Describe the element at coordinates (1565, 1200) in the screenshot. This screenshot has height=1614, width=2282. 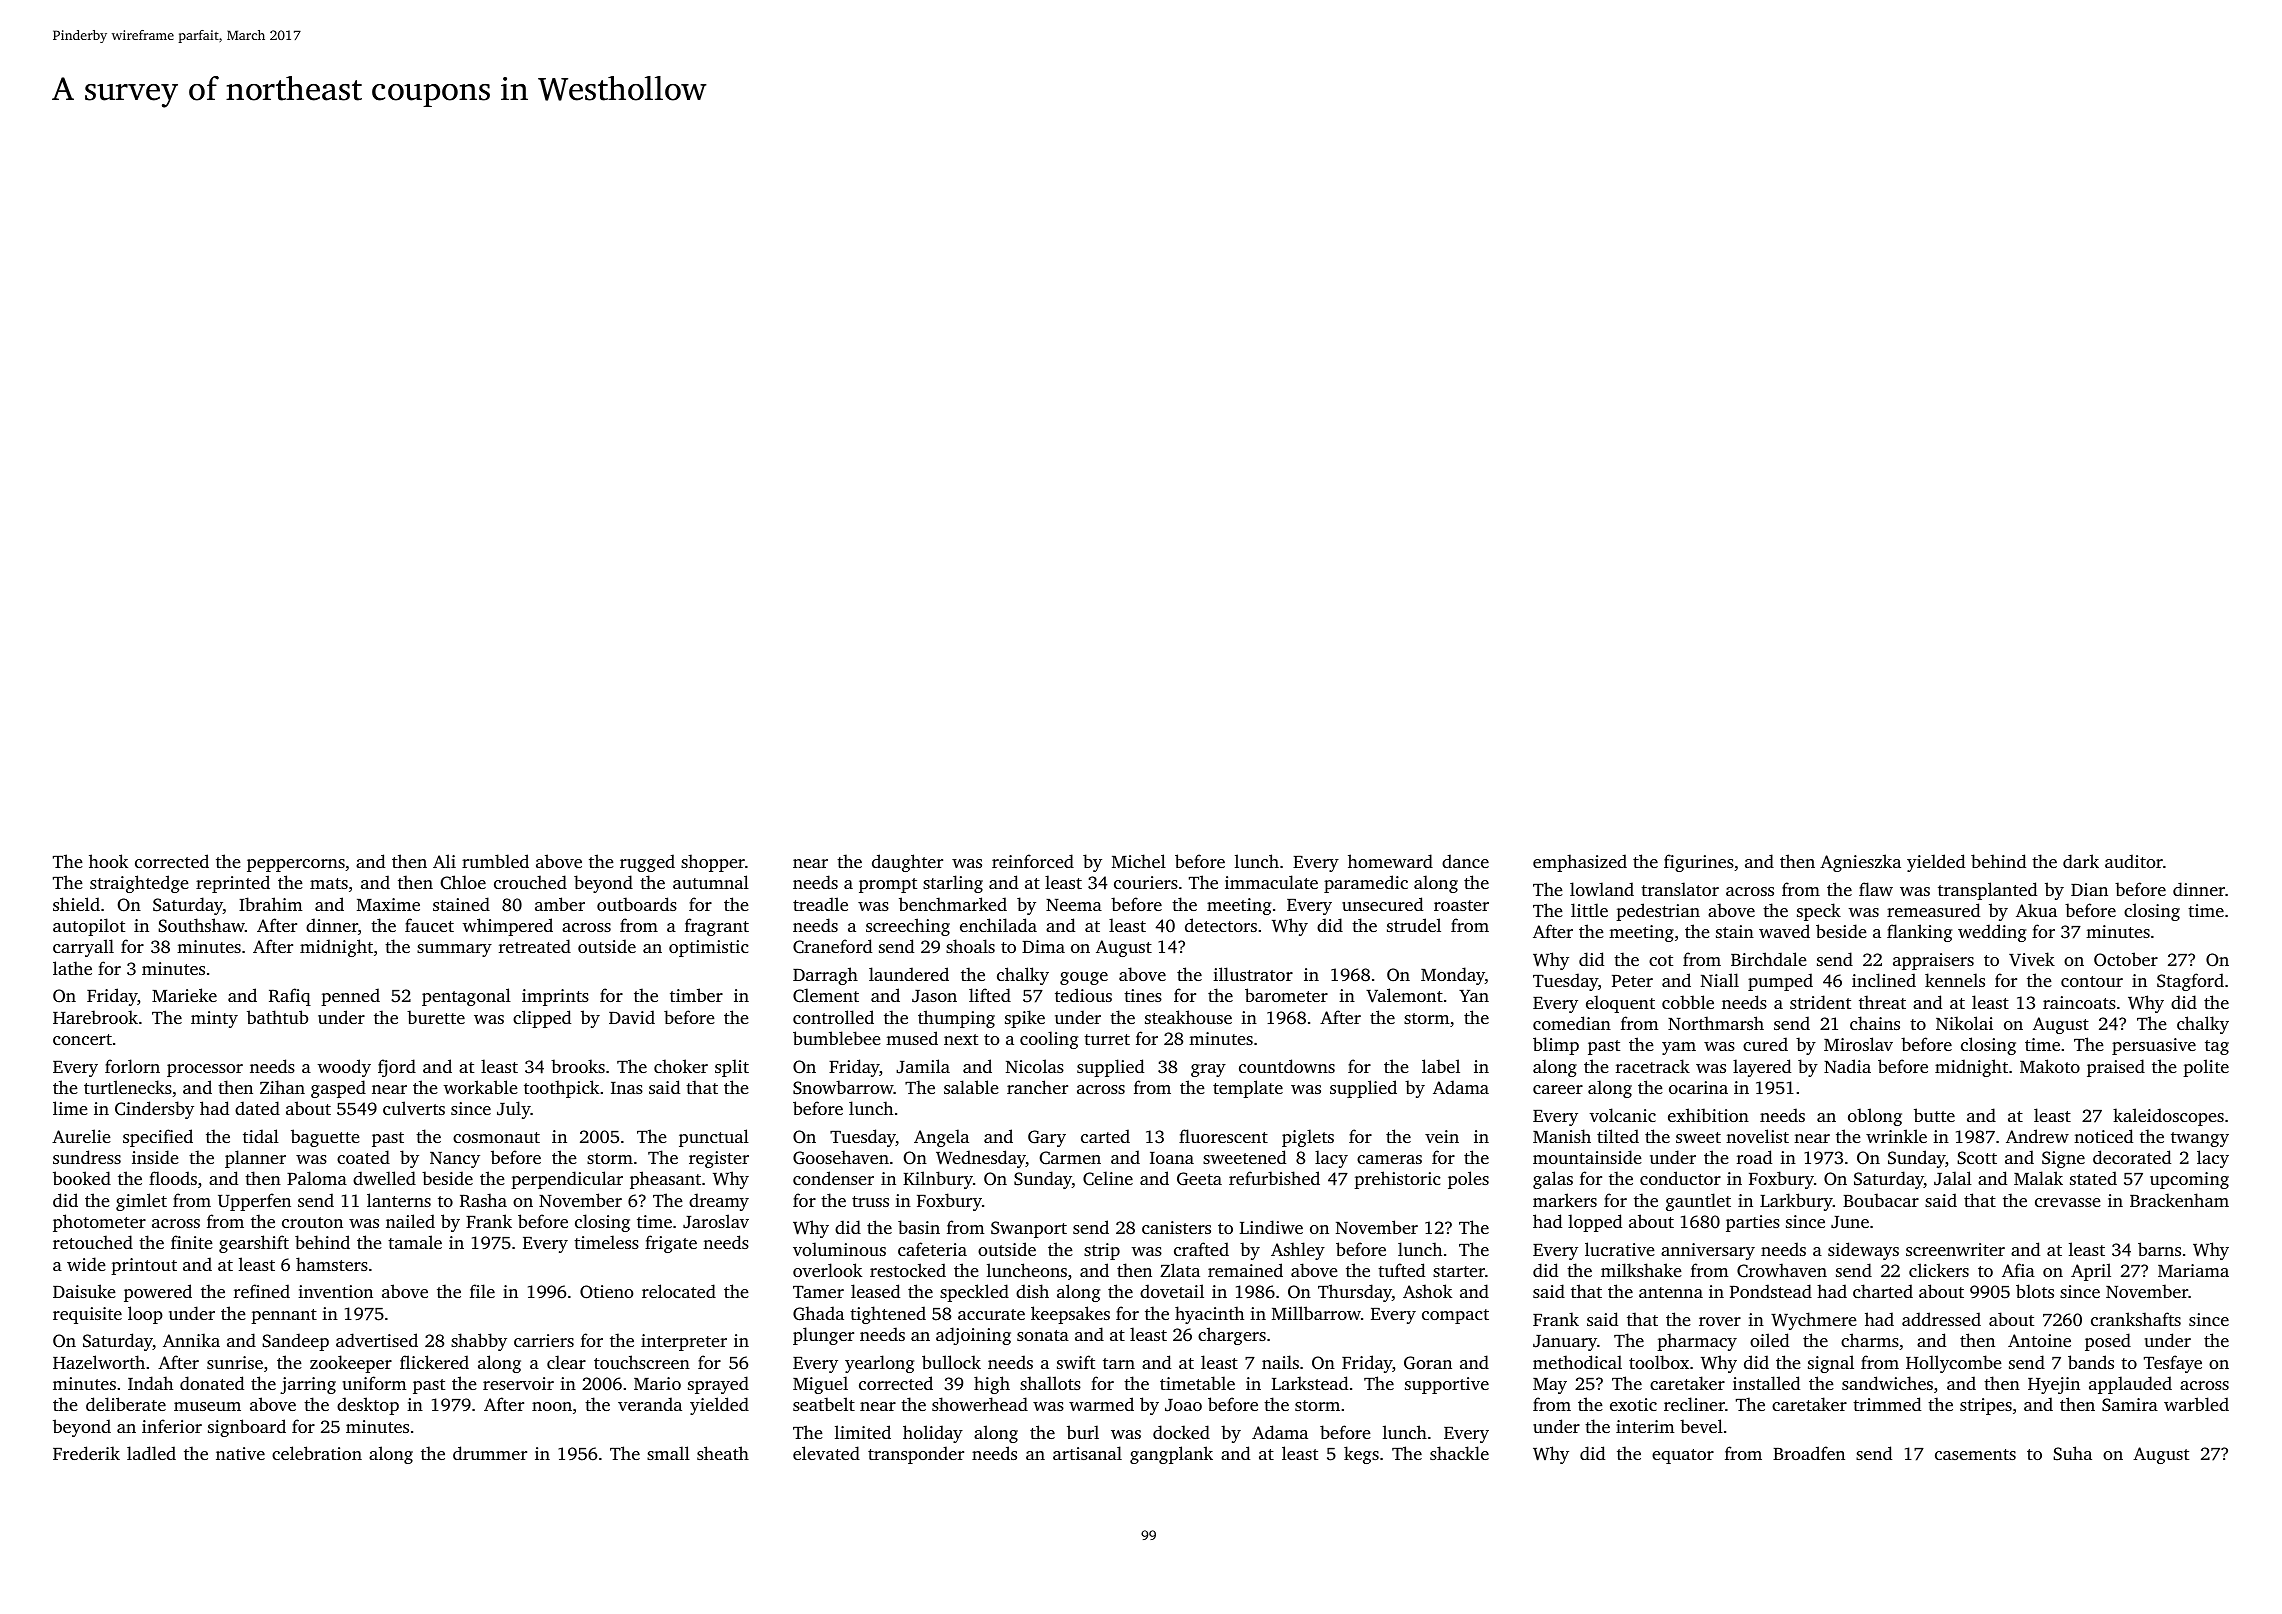
I see `markers` at that location.
